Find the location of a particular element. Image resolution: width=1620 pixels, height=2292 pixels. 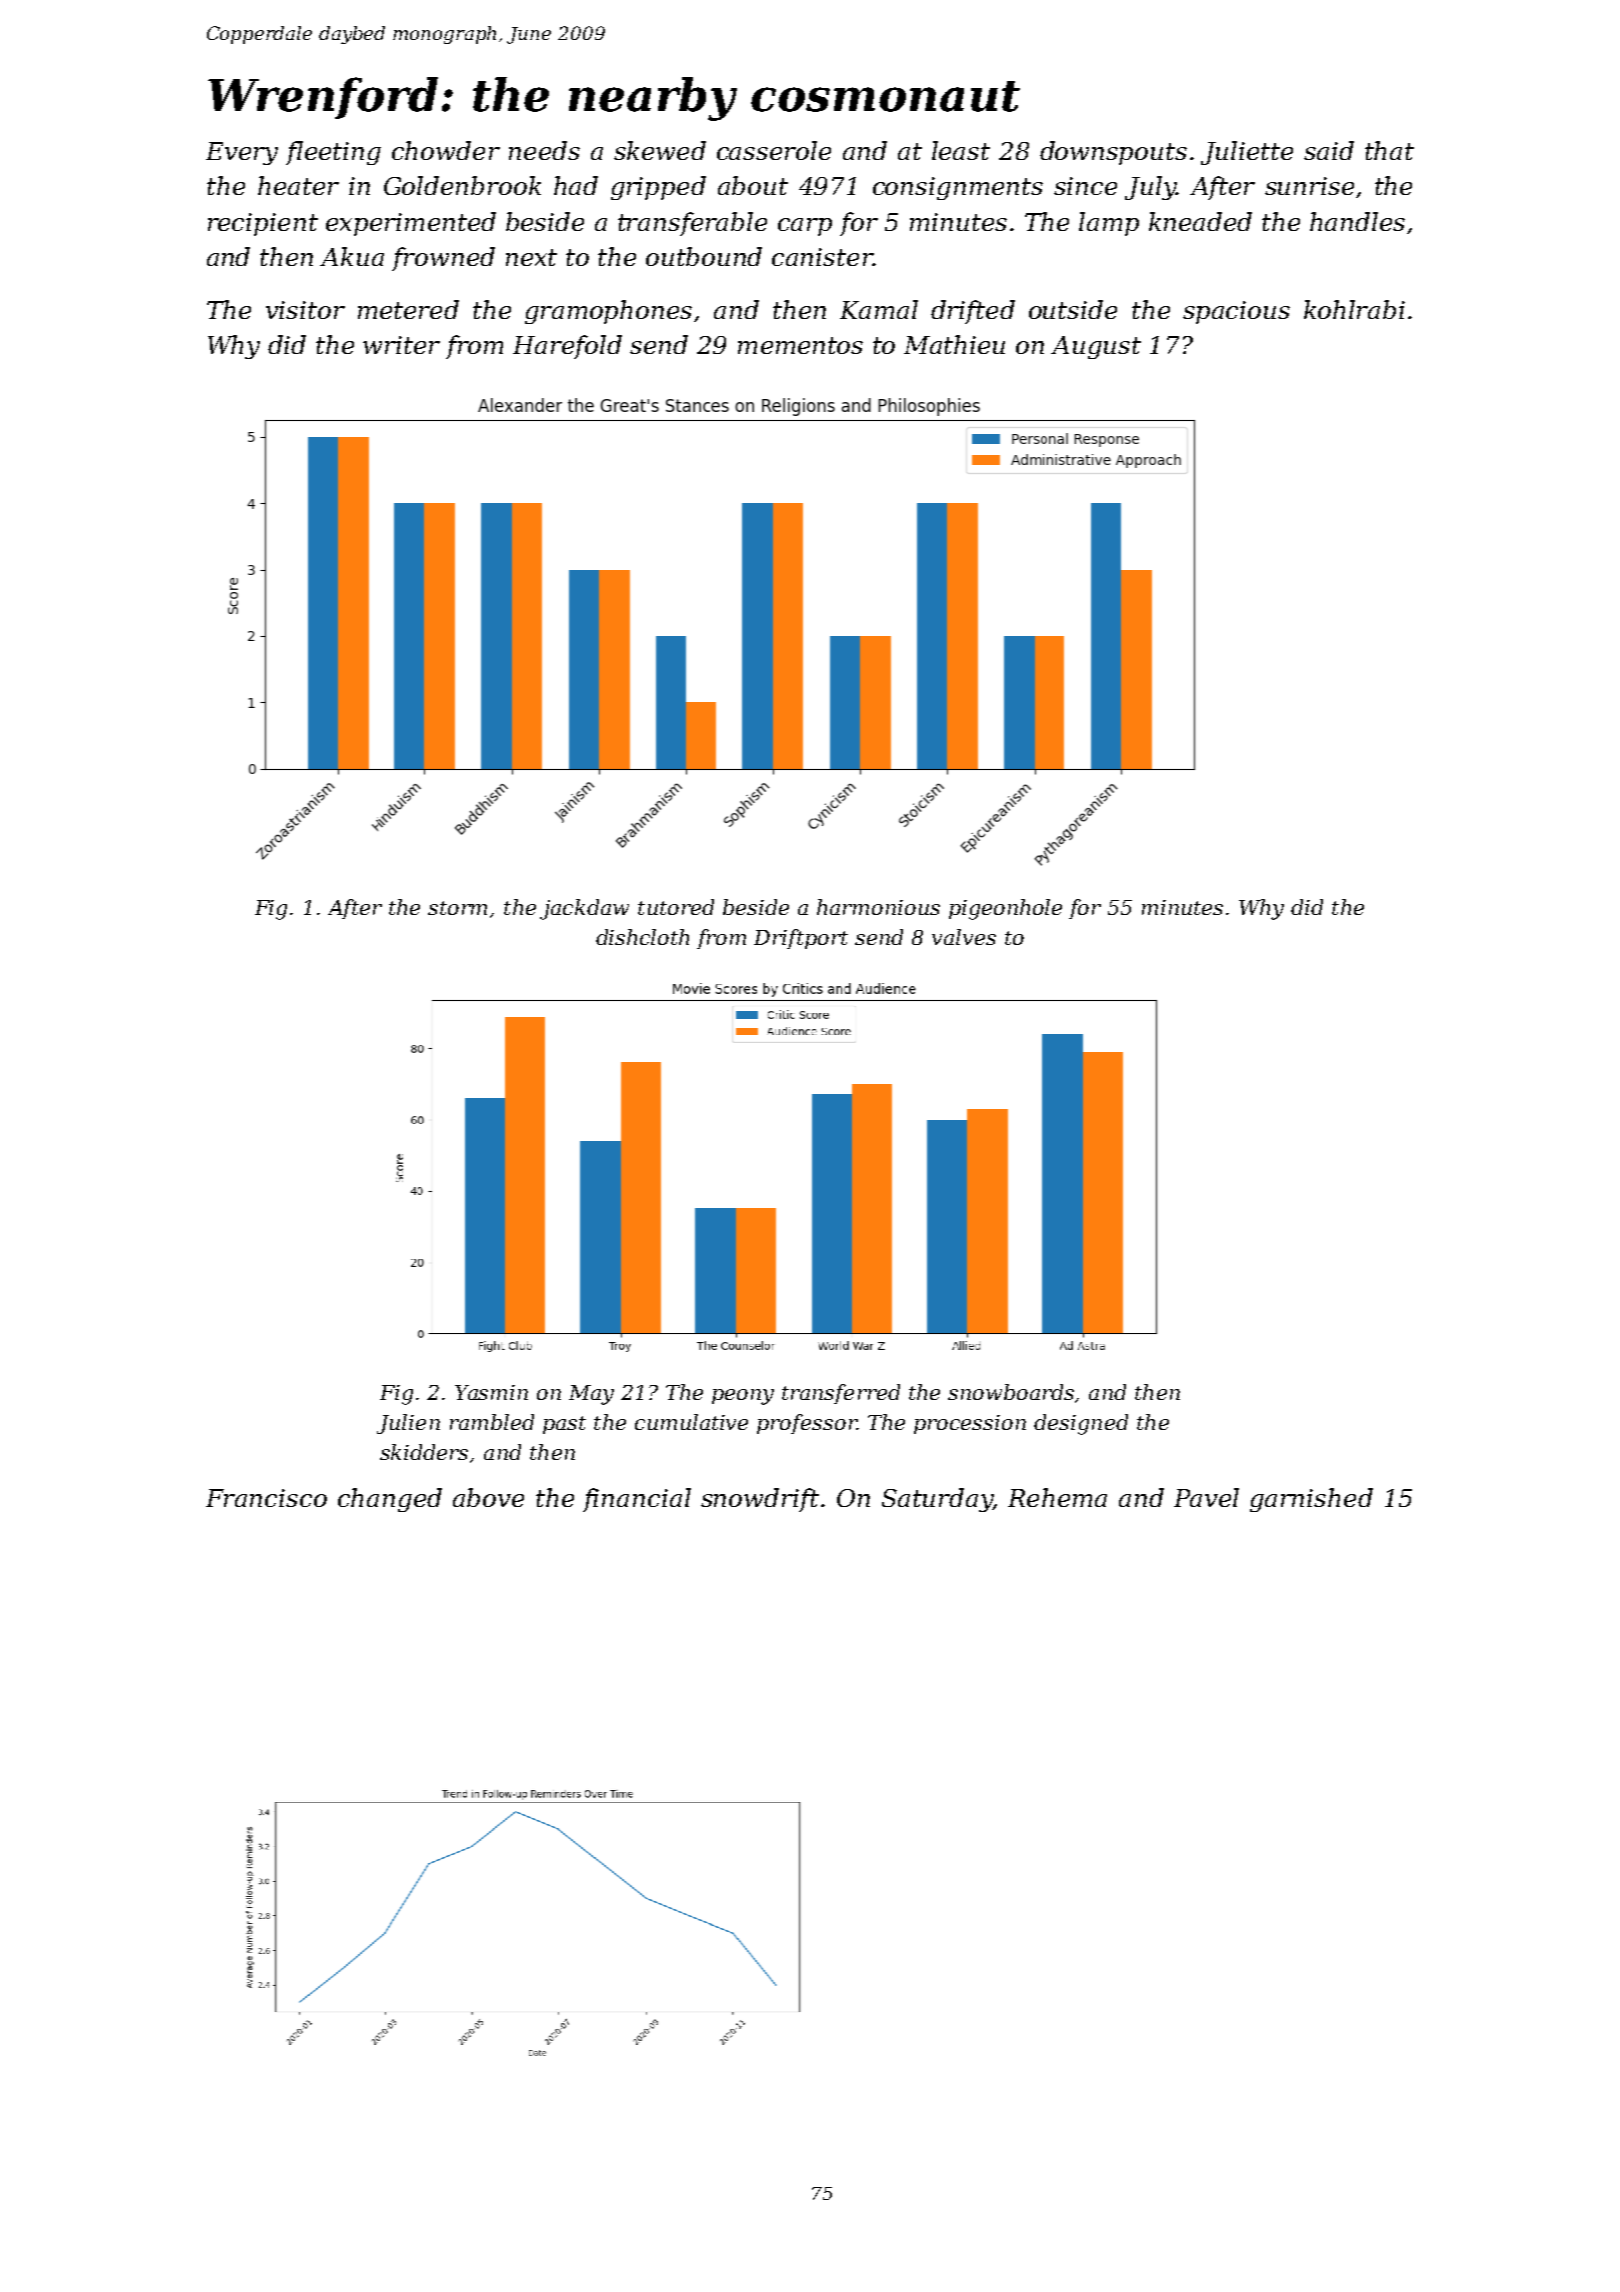

writer is located at coordinates (401, 345).
